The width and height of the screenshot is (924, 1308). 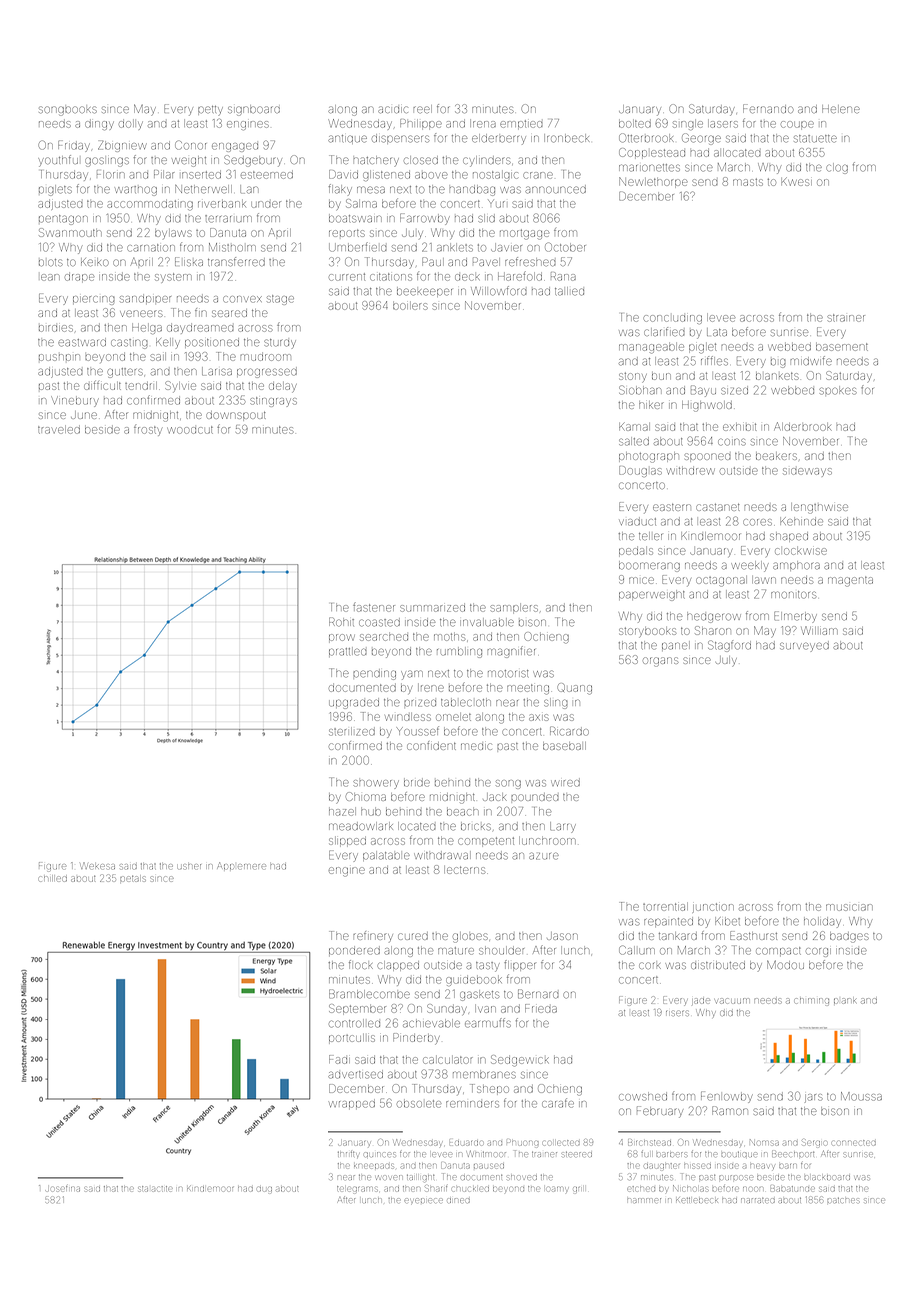 What do you see at coordinates (804, 646) in the screenshot?
I see `surveyed` at bounding box center [804, 646].
